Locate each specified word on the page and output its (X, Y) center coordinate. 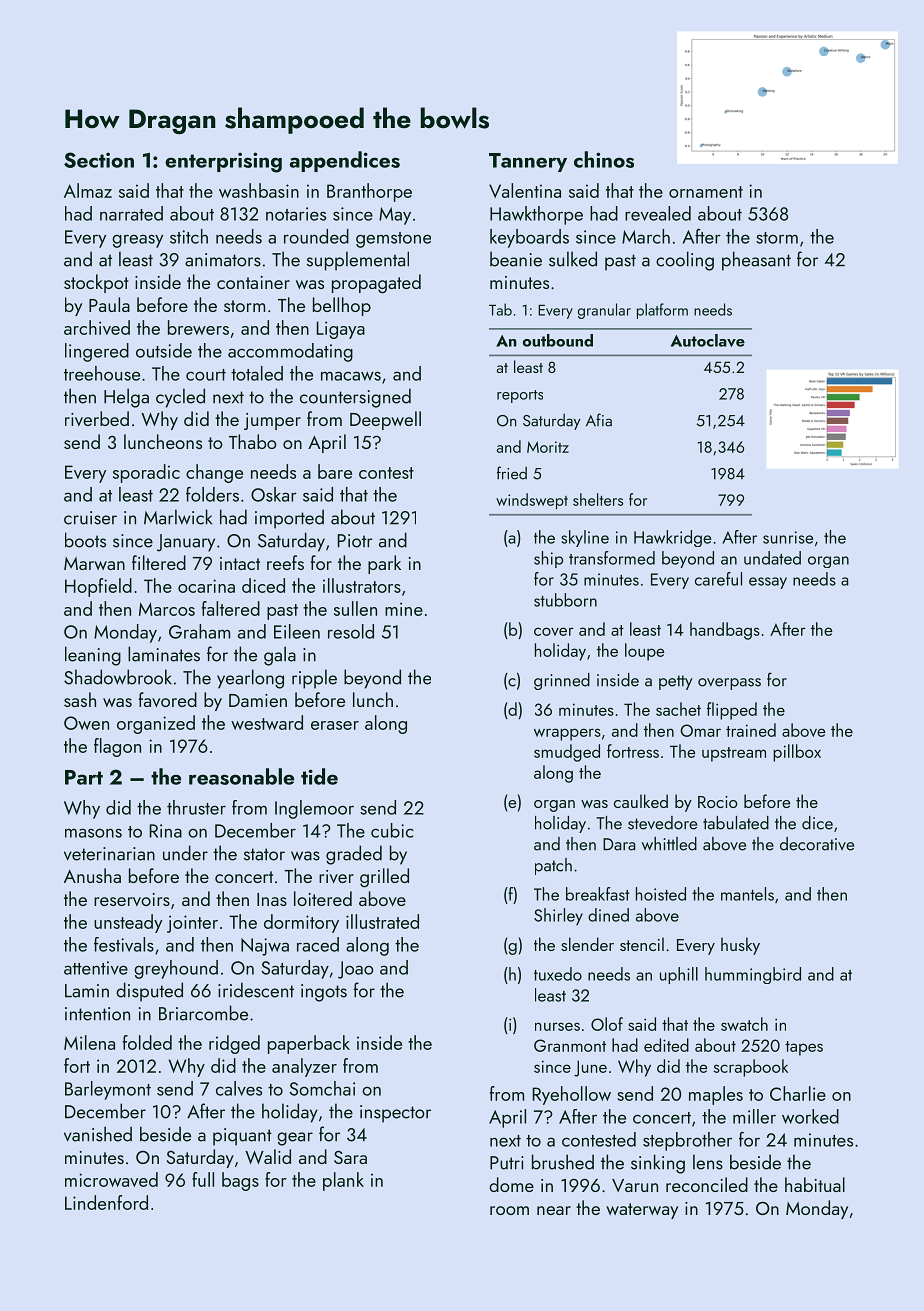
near (554, 1210)
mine (404, 609)
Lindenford (106, 1202)
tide (319, 776)
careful (718, 579)
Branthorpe (369, 192)
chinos (604, 159)
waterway (642, 1211)
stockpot (96, 283)
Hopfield (98, 587)
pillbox (797, 753)
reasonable (241, 776)
